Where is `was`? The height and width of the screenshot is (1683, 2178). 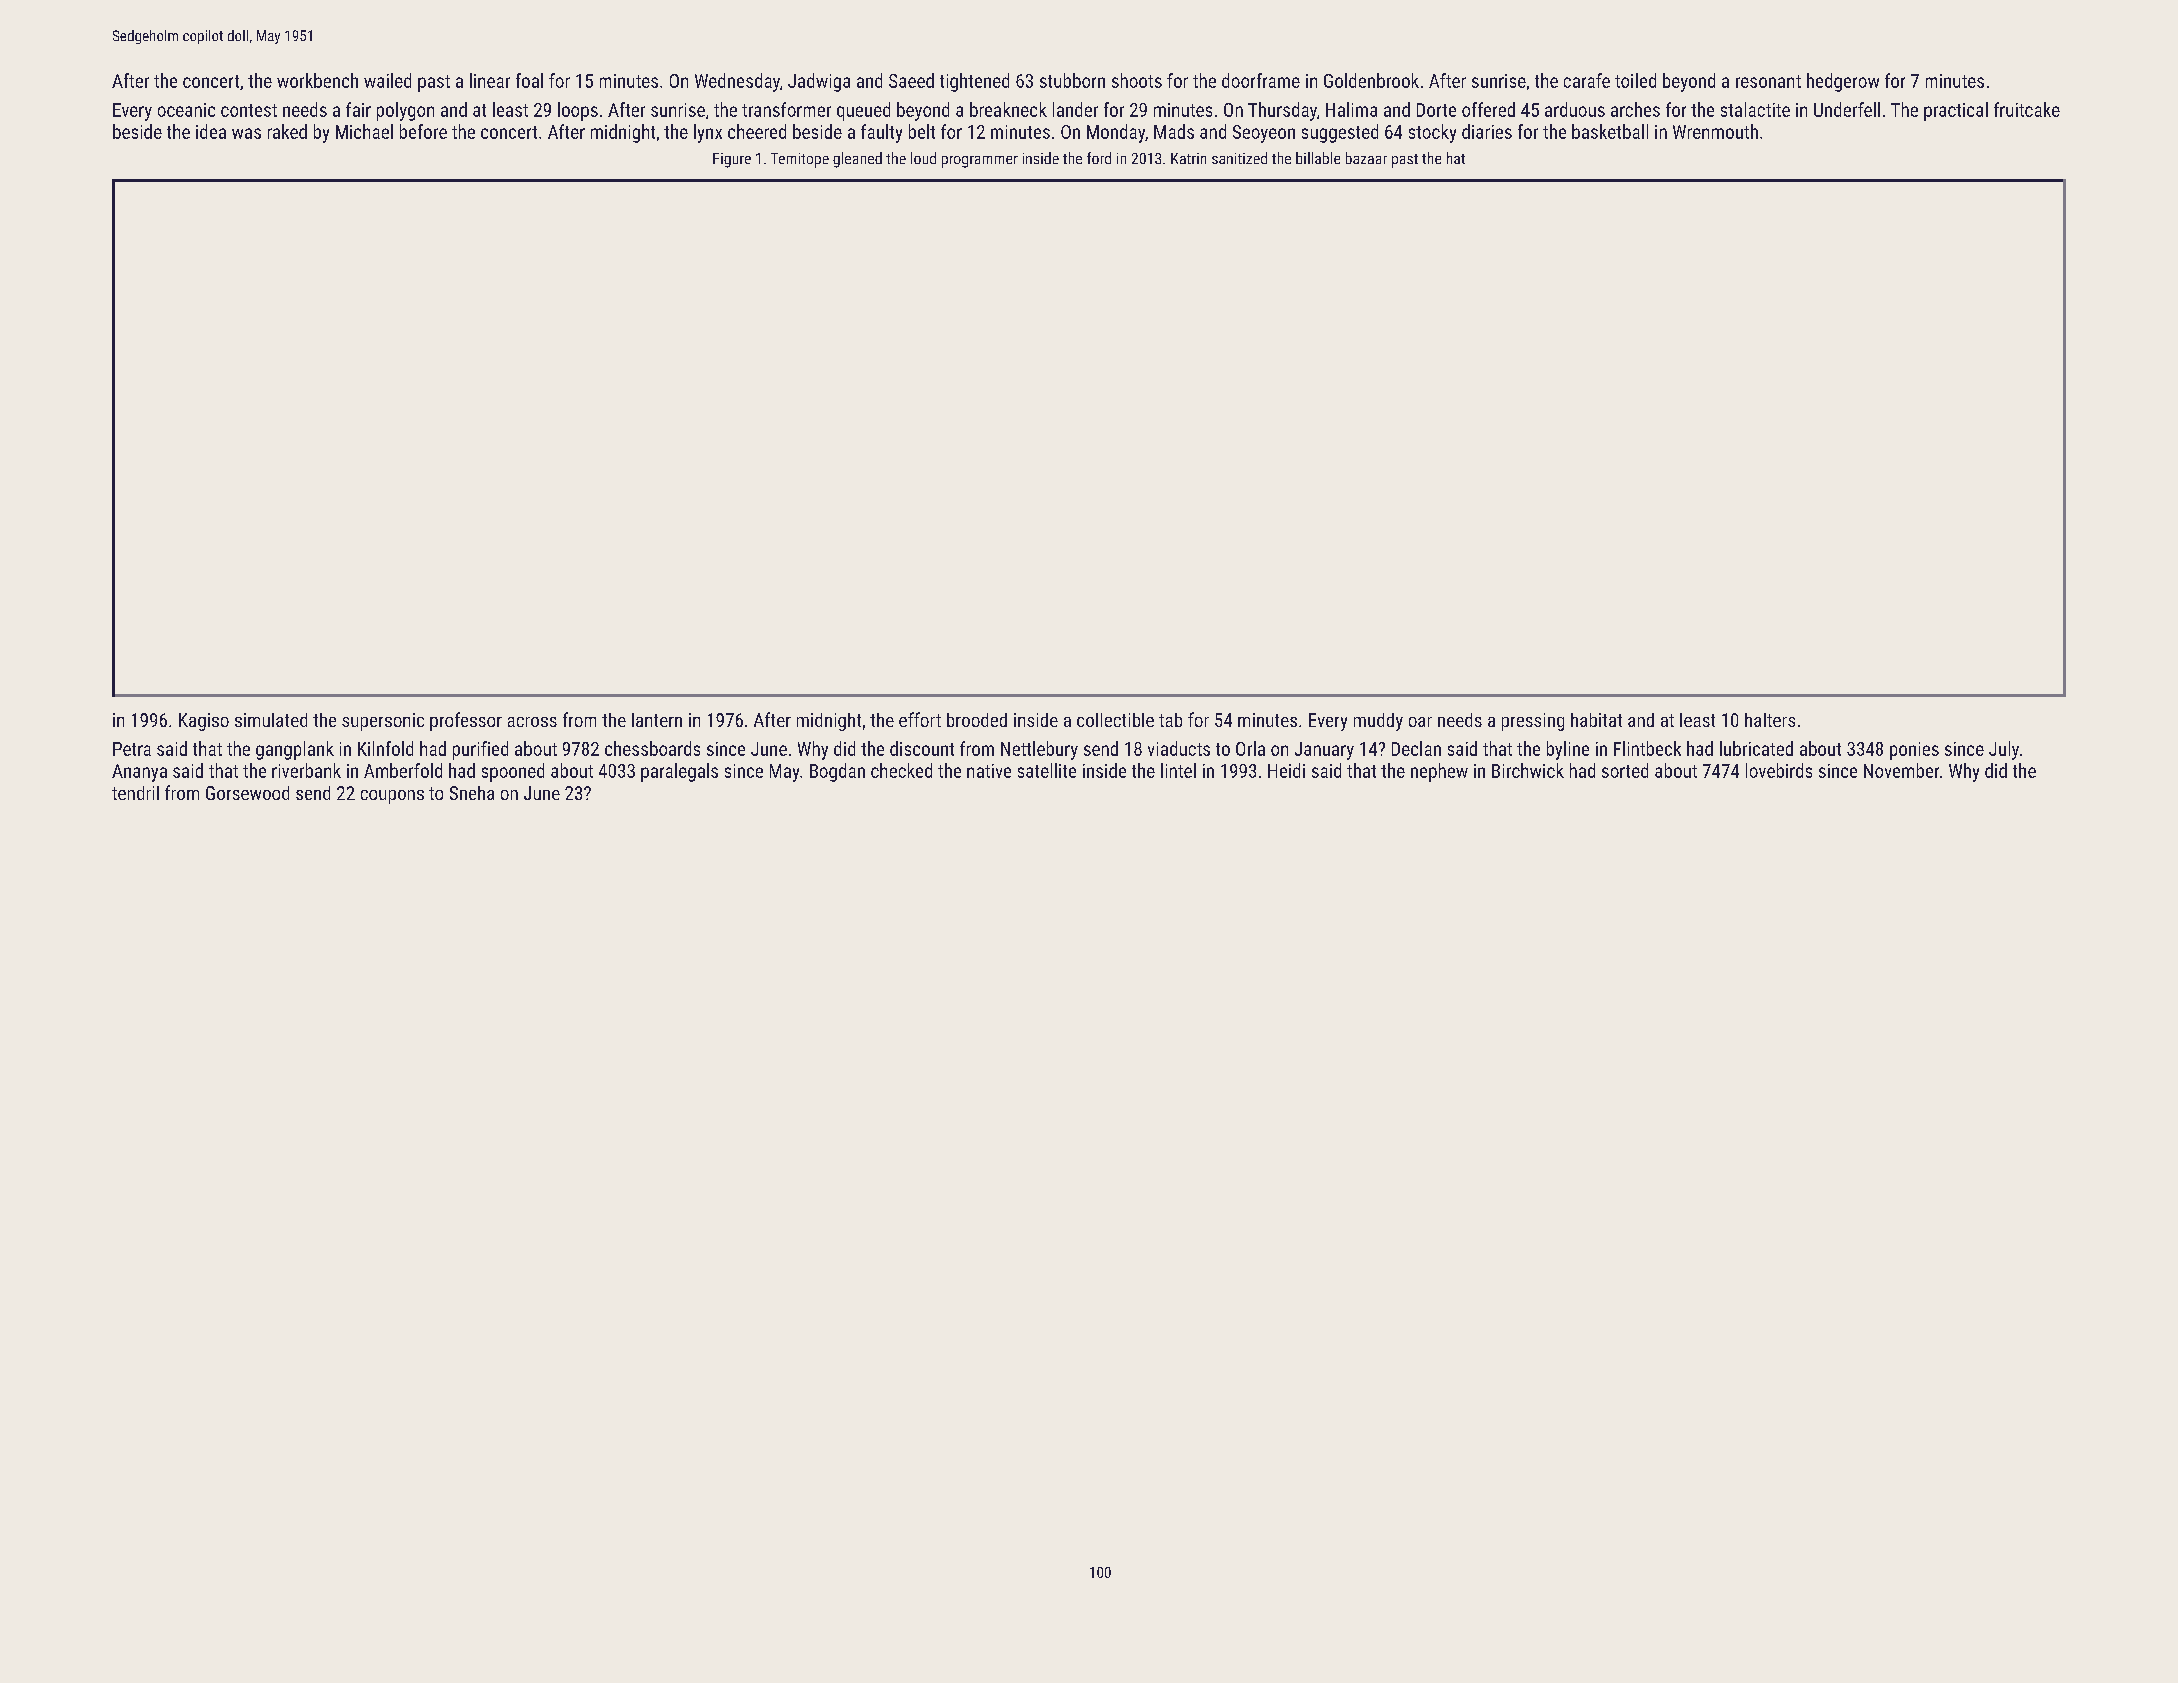 was is located at coordinates (246, 133).
